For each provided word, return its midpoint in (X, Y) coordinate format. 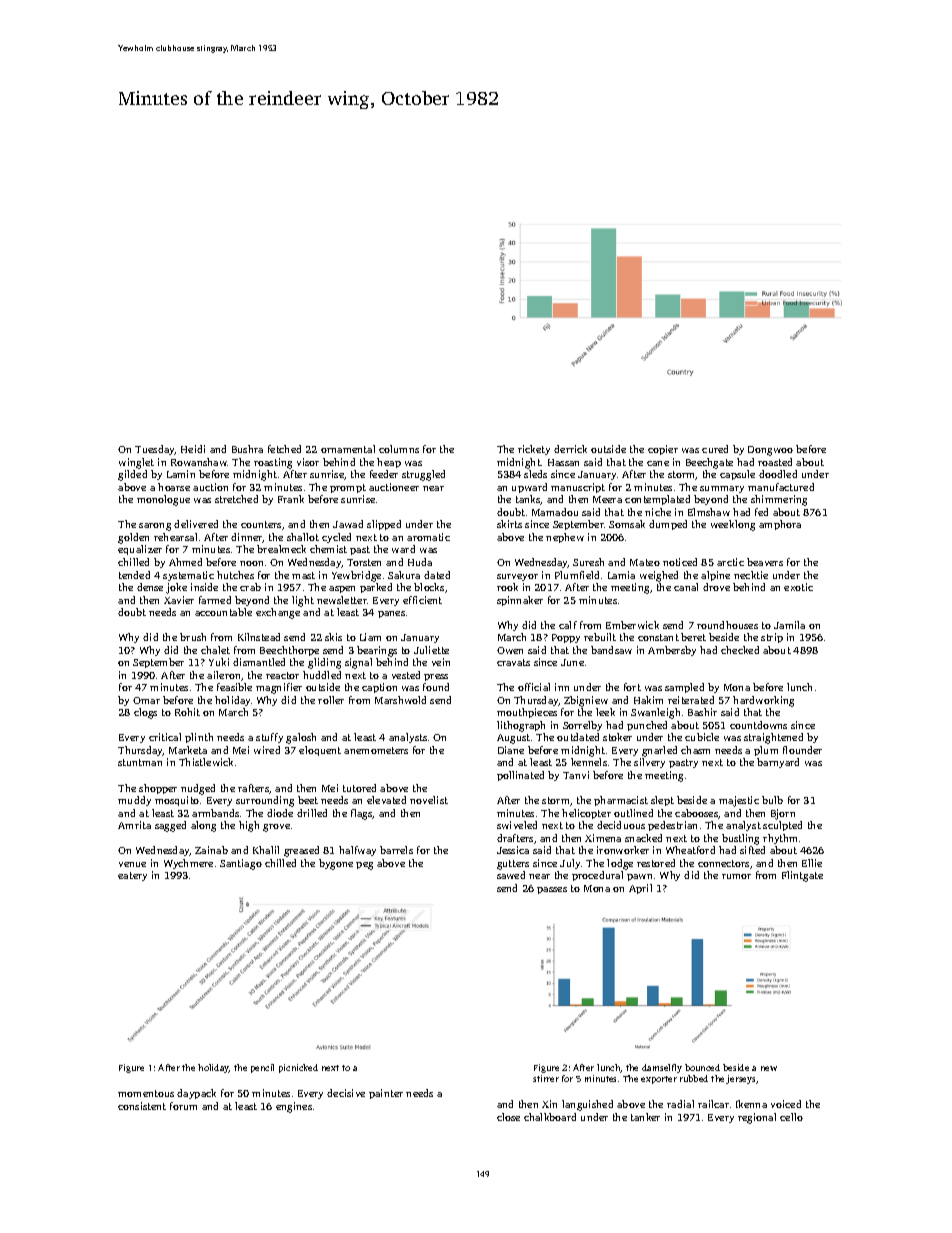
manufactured (781, 487)
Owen (510, 650)
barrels (396, 850)
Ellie (812, 863)
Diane (511, 750)
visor (308, 462)
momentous (146, 1093)
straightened (773, 738)
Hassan (563, 462)
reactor (282, 675)
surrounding (265, 801)
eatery (132, 876)
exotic (798, 587)
